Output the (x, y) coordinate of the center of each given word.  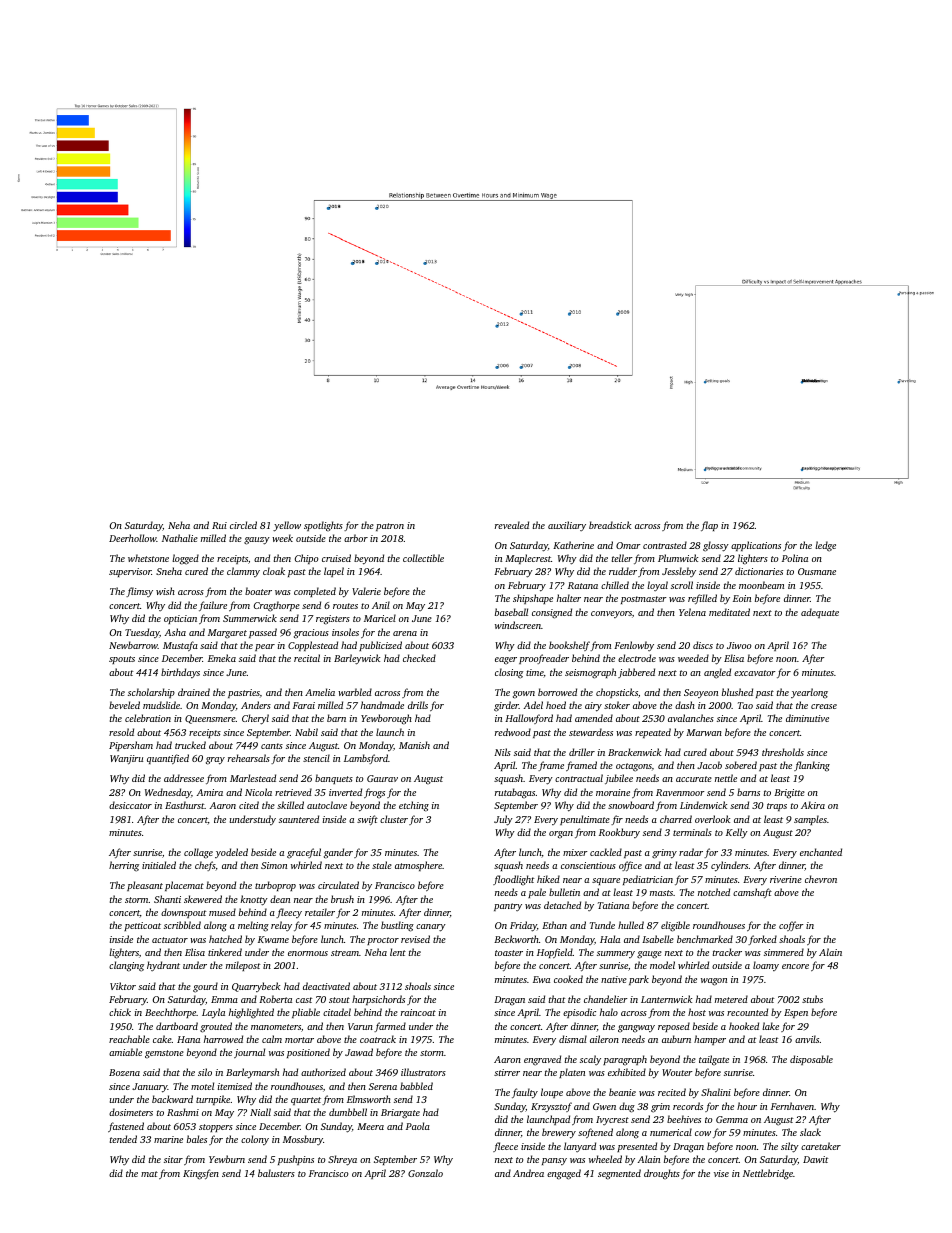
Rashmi (183, 1112)
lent (398, 952)
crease (824, 706)
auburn (676, 1039)
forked (762, 940)
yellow (287, 526)
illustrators (423, 1072)
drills (418, 705)
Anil (381, 605)
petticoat (142, 926)
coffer (791, 926)
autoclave (327, 805)
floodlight (513, 880)
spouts (122, 660)
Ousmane (817, 571)
